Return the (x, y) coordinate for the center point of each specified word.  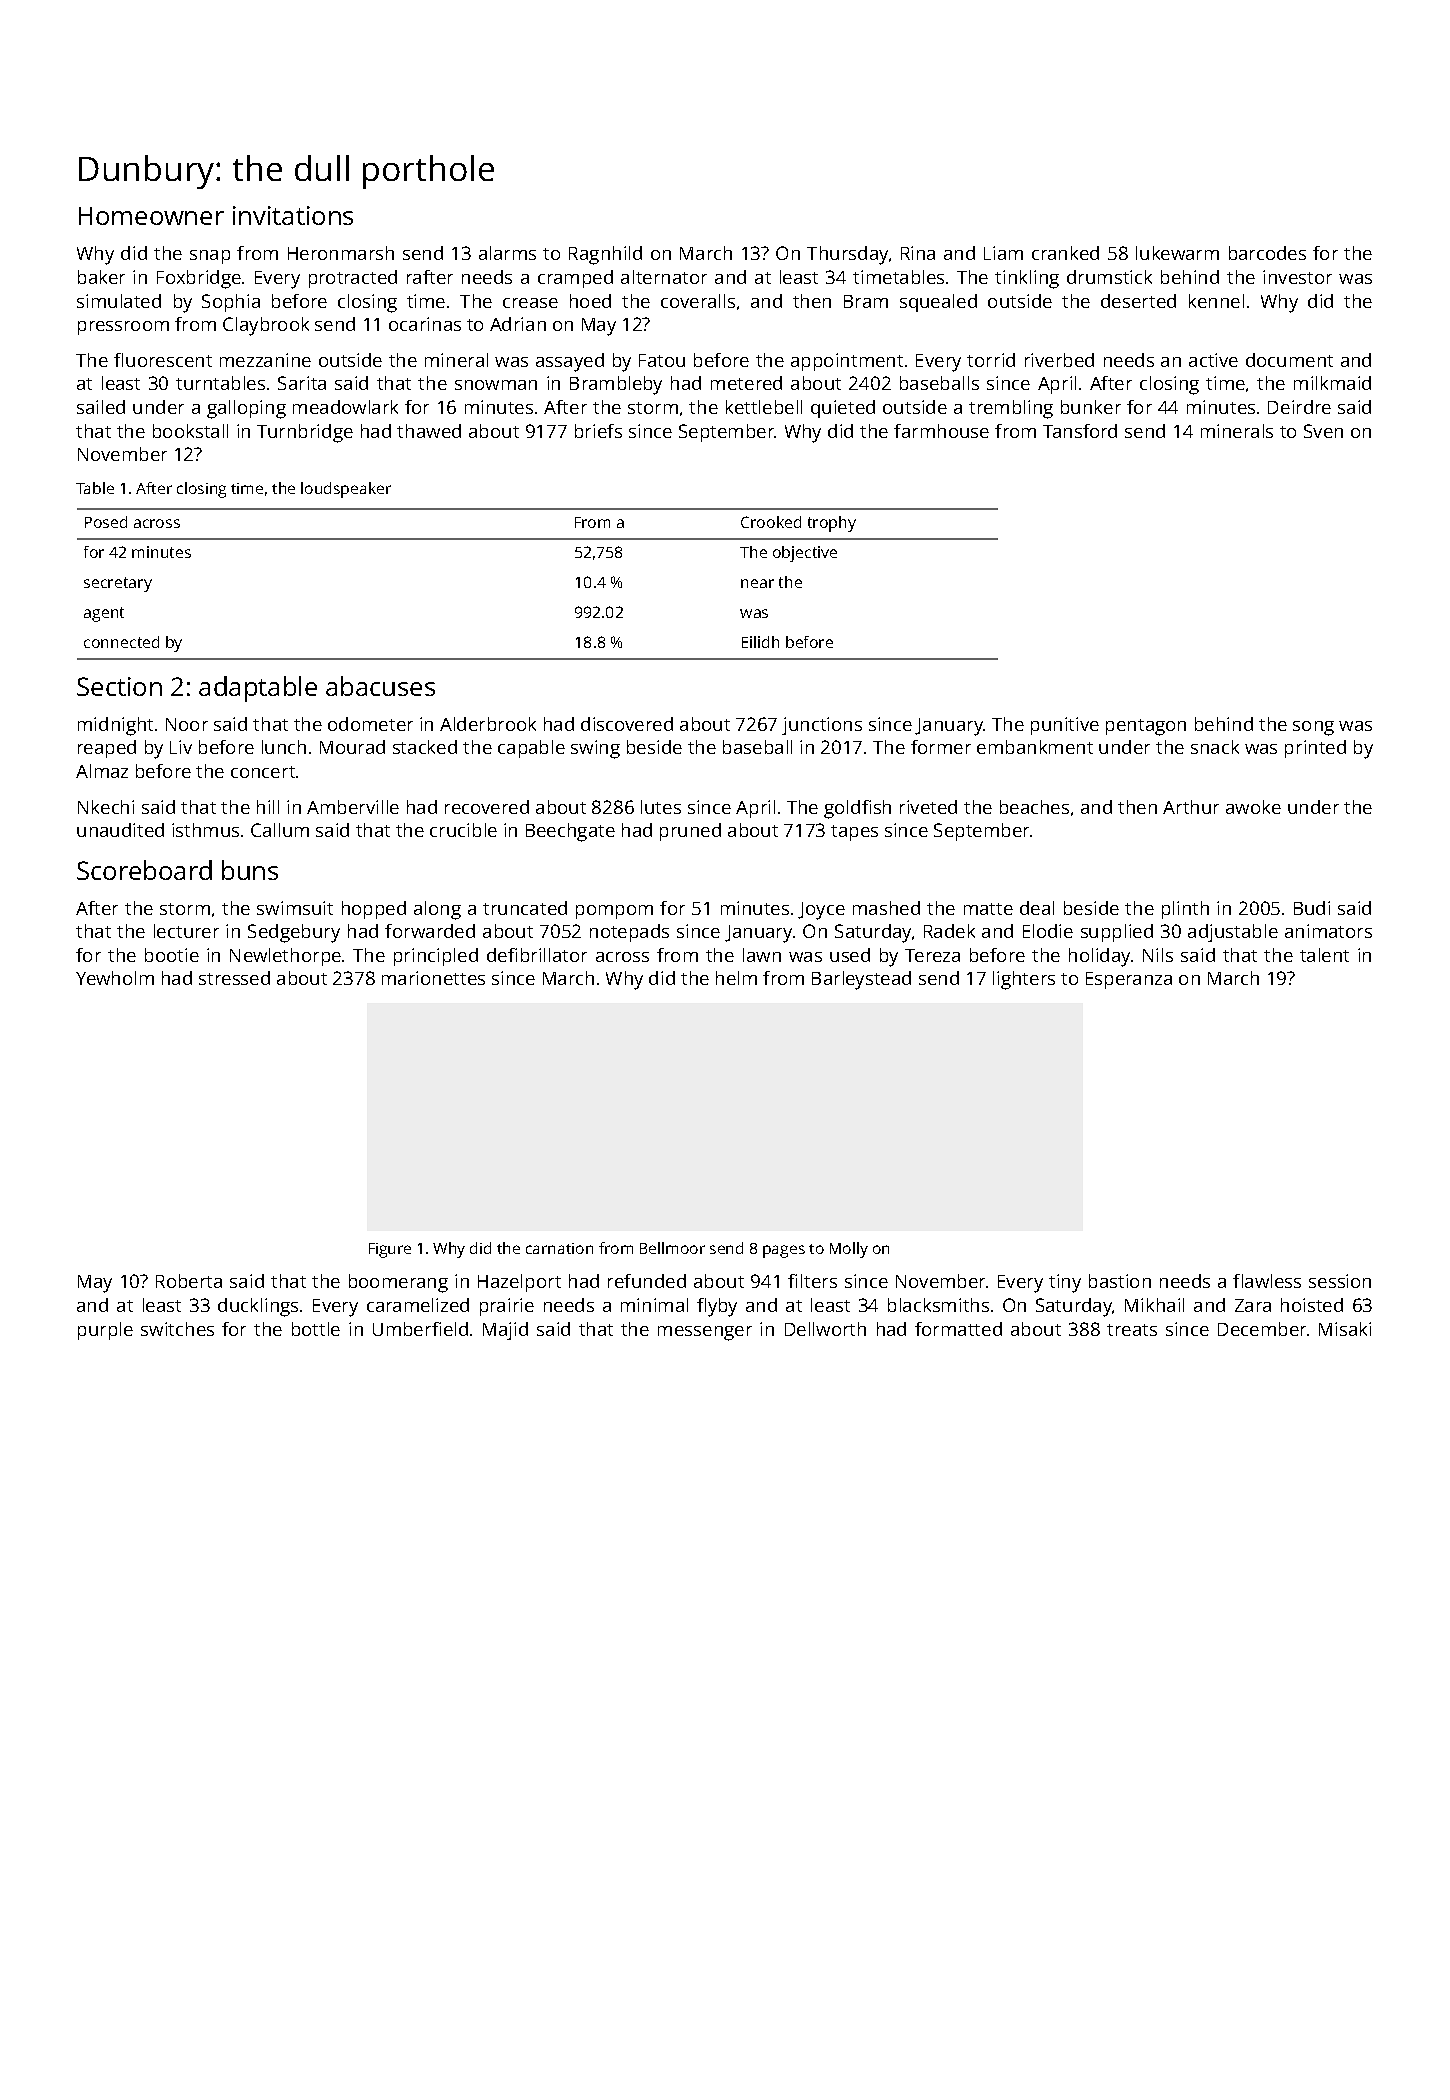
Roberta (189, 1281)
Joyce (821, 911)
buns (250, 870)
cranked (1065, 253)
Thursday (847, 255)
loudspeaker (346, 490)
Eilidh (760, 642)
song (1313, 728)
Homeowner (151, 216)
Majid (505, 1331)
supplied (1117, 933)
